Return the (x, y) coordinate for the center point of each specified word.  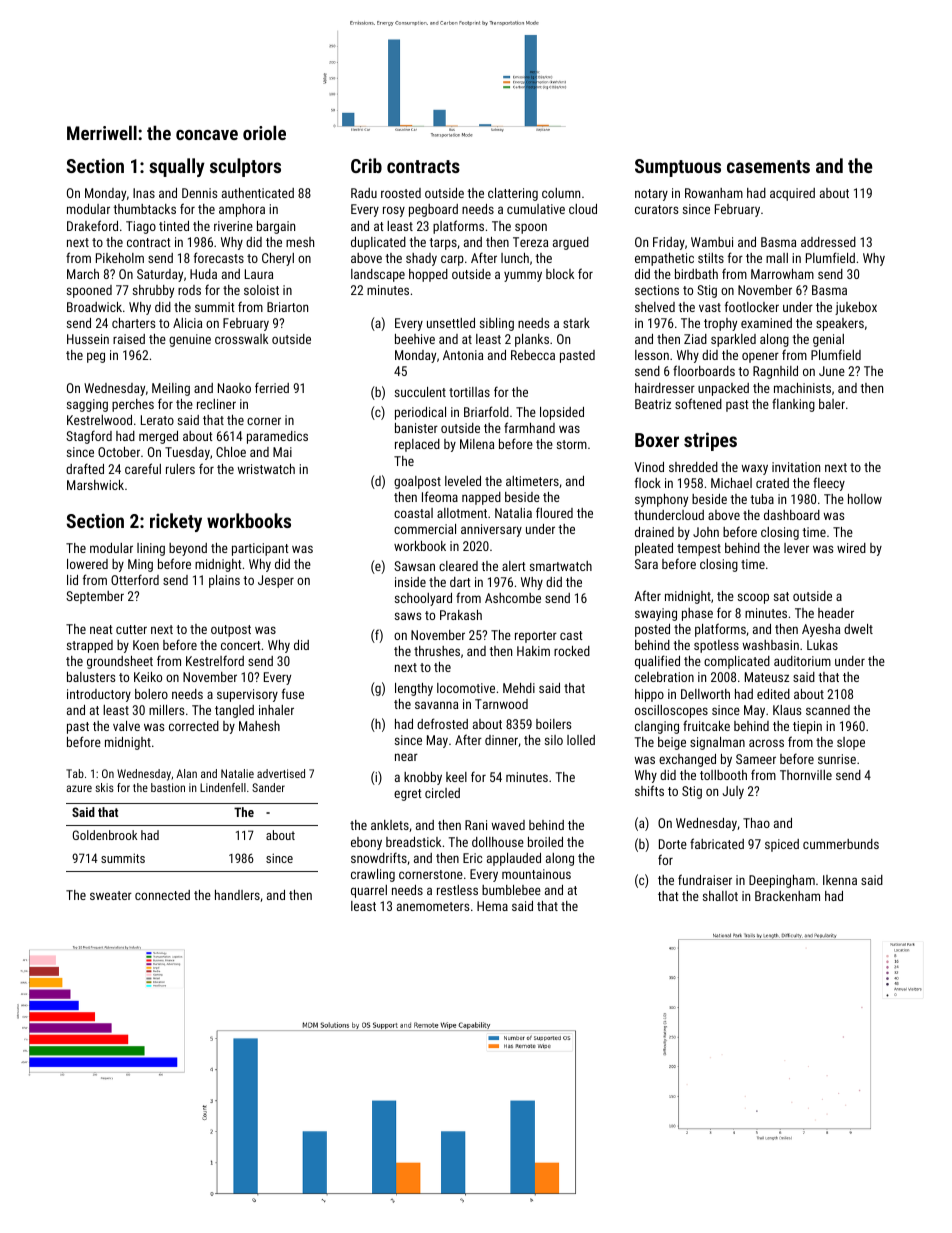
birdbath (696, 274)
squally (177, 167)
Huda (203, 274)
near (406, 757)
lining (151, 549)
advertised (281, 773)
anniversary (491, 530)
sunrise (837, 759)
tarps (443, 244)
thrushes (437, 651)
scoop (753, 598)
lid (72, 580)
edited (773, 694)
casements (768, 166)
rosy (394, 211)
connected (162, 895)
